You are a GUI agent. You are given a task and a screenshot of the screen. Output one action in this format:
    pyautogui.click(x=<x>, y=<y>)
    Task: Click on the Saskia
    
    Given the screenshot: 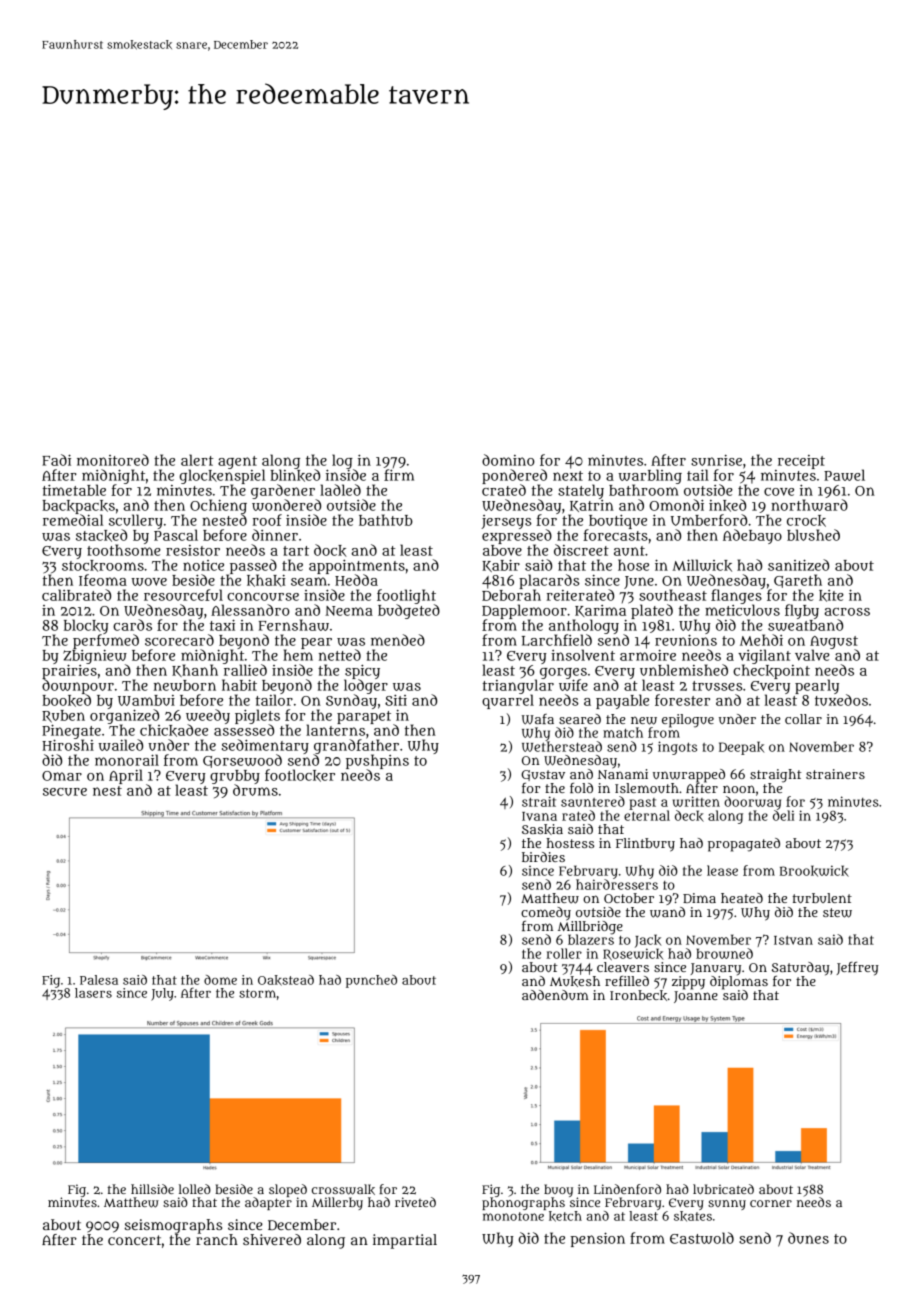 What is the action you would take?
    pyautogui.click(x=542, y=829)
